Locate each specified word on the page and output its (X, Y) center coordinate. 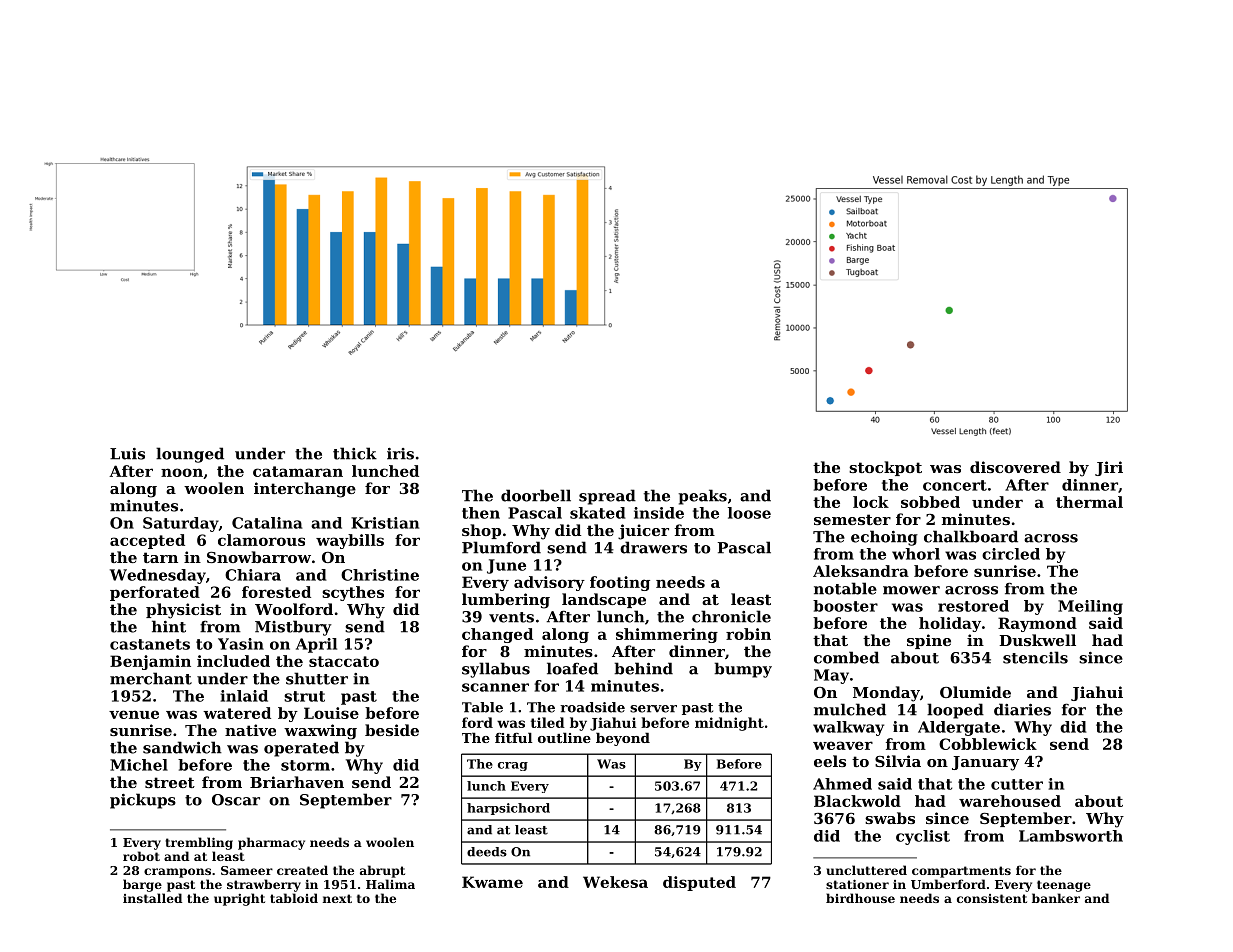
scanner (495, 687)
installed (152, 898)
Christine (380, 575)
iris (400, 454)
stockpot (885, 468)
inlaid (244, 696)
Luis (127, 454)
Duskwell (1037, 640)
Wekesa (615, 882)
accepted (147, 541)
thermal (1089, 502)
